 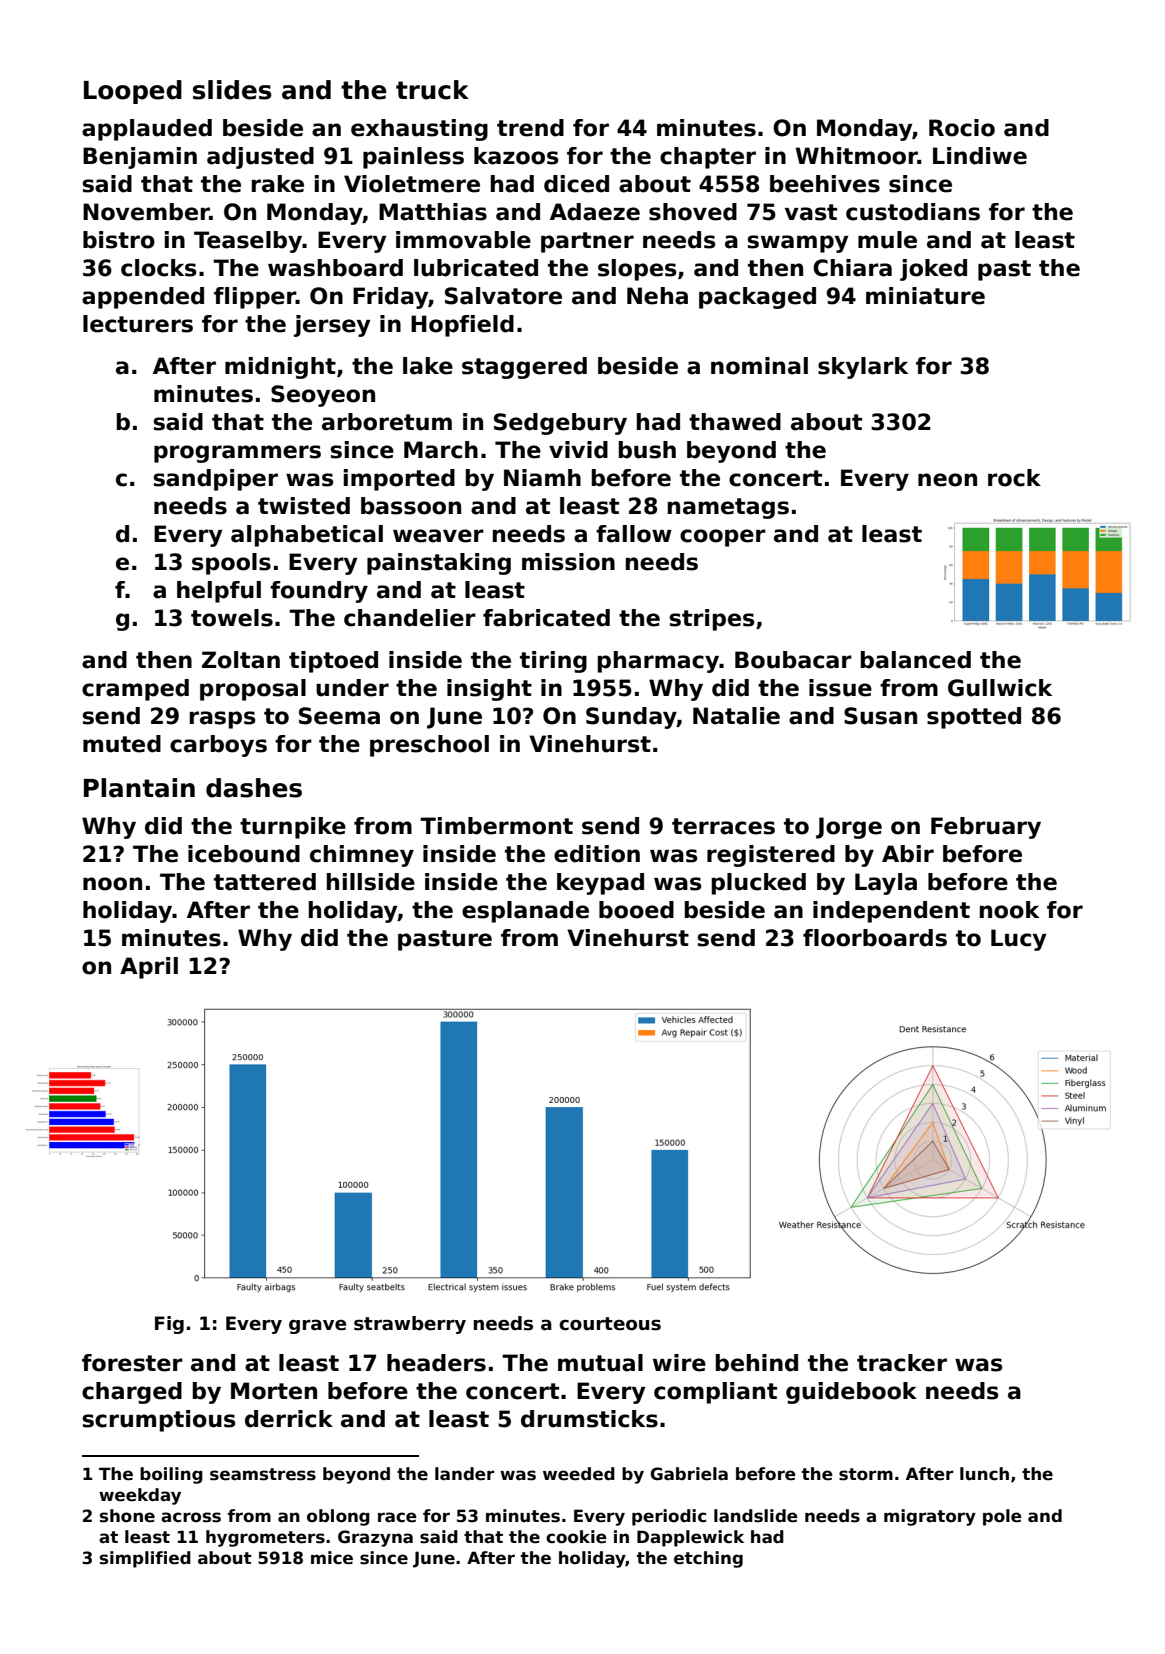 What do you see at coordinates (263, 1474) in the page?
I see `seamstress` at bounding box center [263, 1474].
